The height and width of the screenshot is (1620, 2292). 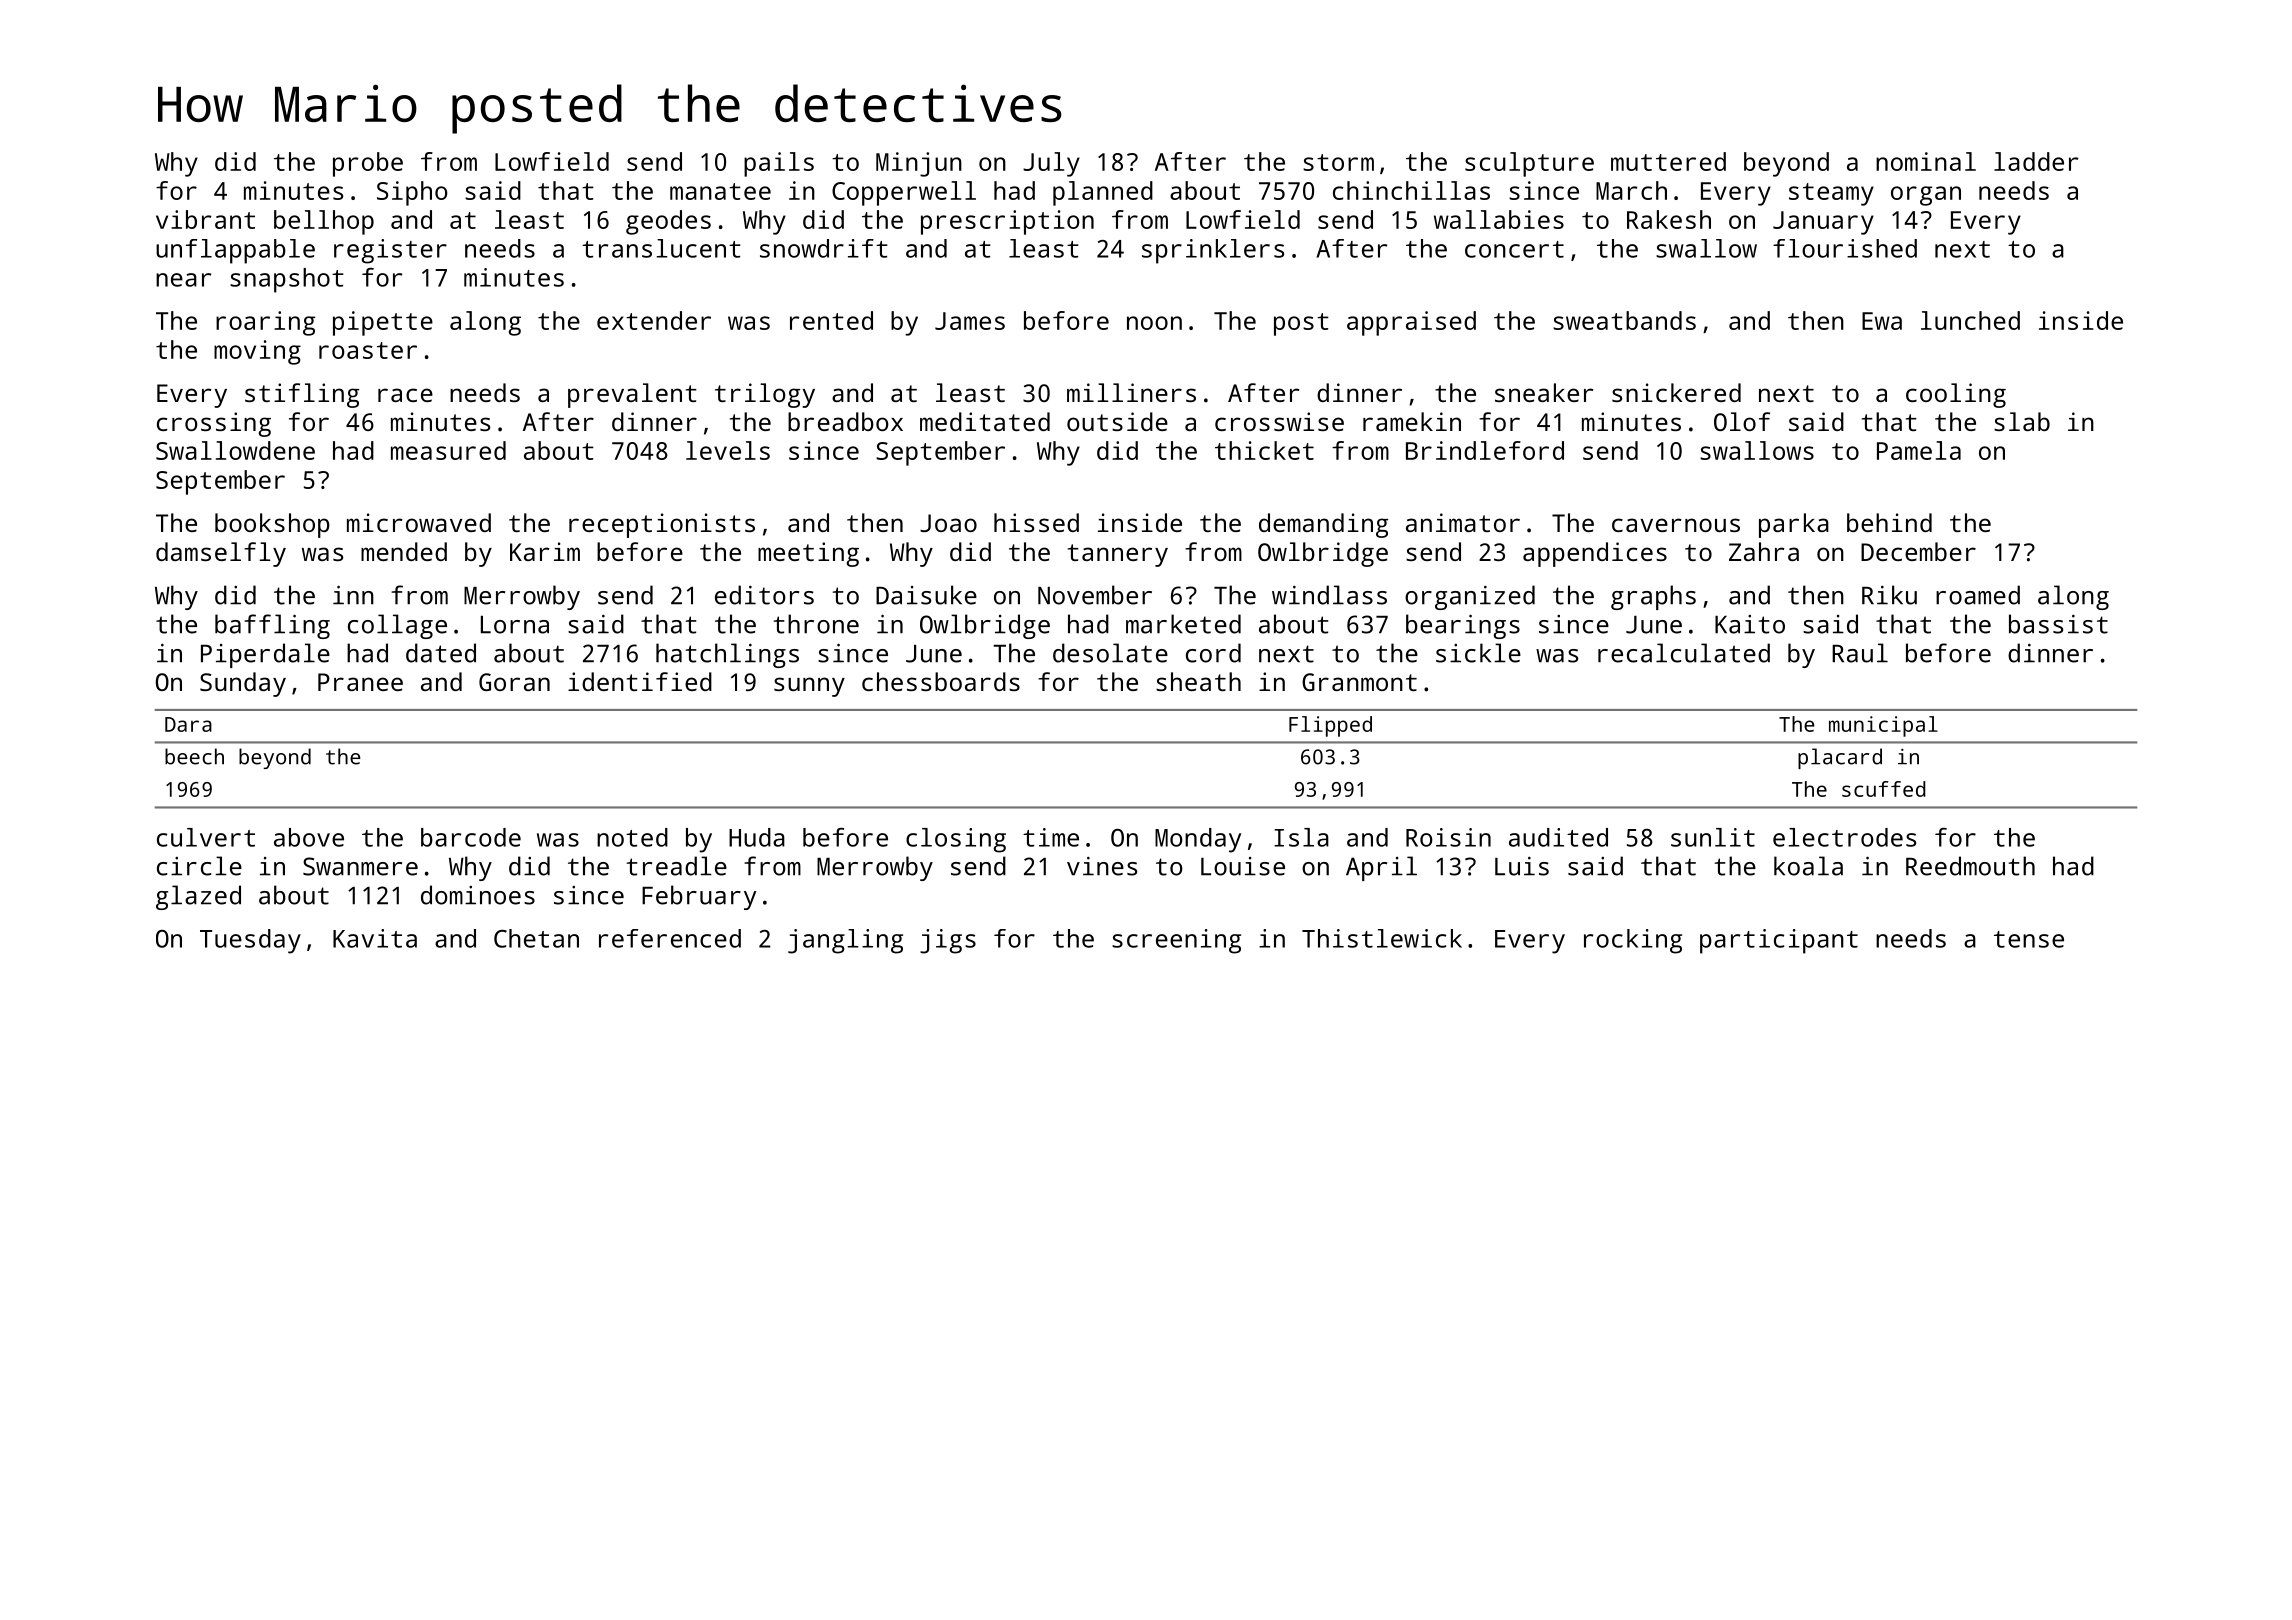 What do you see at coordinates (448, 450) in the screenshot?
I see `measured` at bounding box center [448, 450].
